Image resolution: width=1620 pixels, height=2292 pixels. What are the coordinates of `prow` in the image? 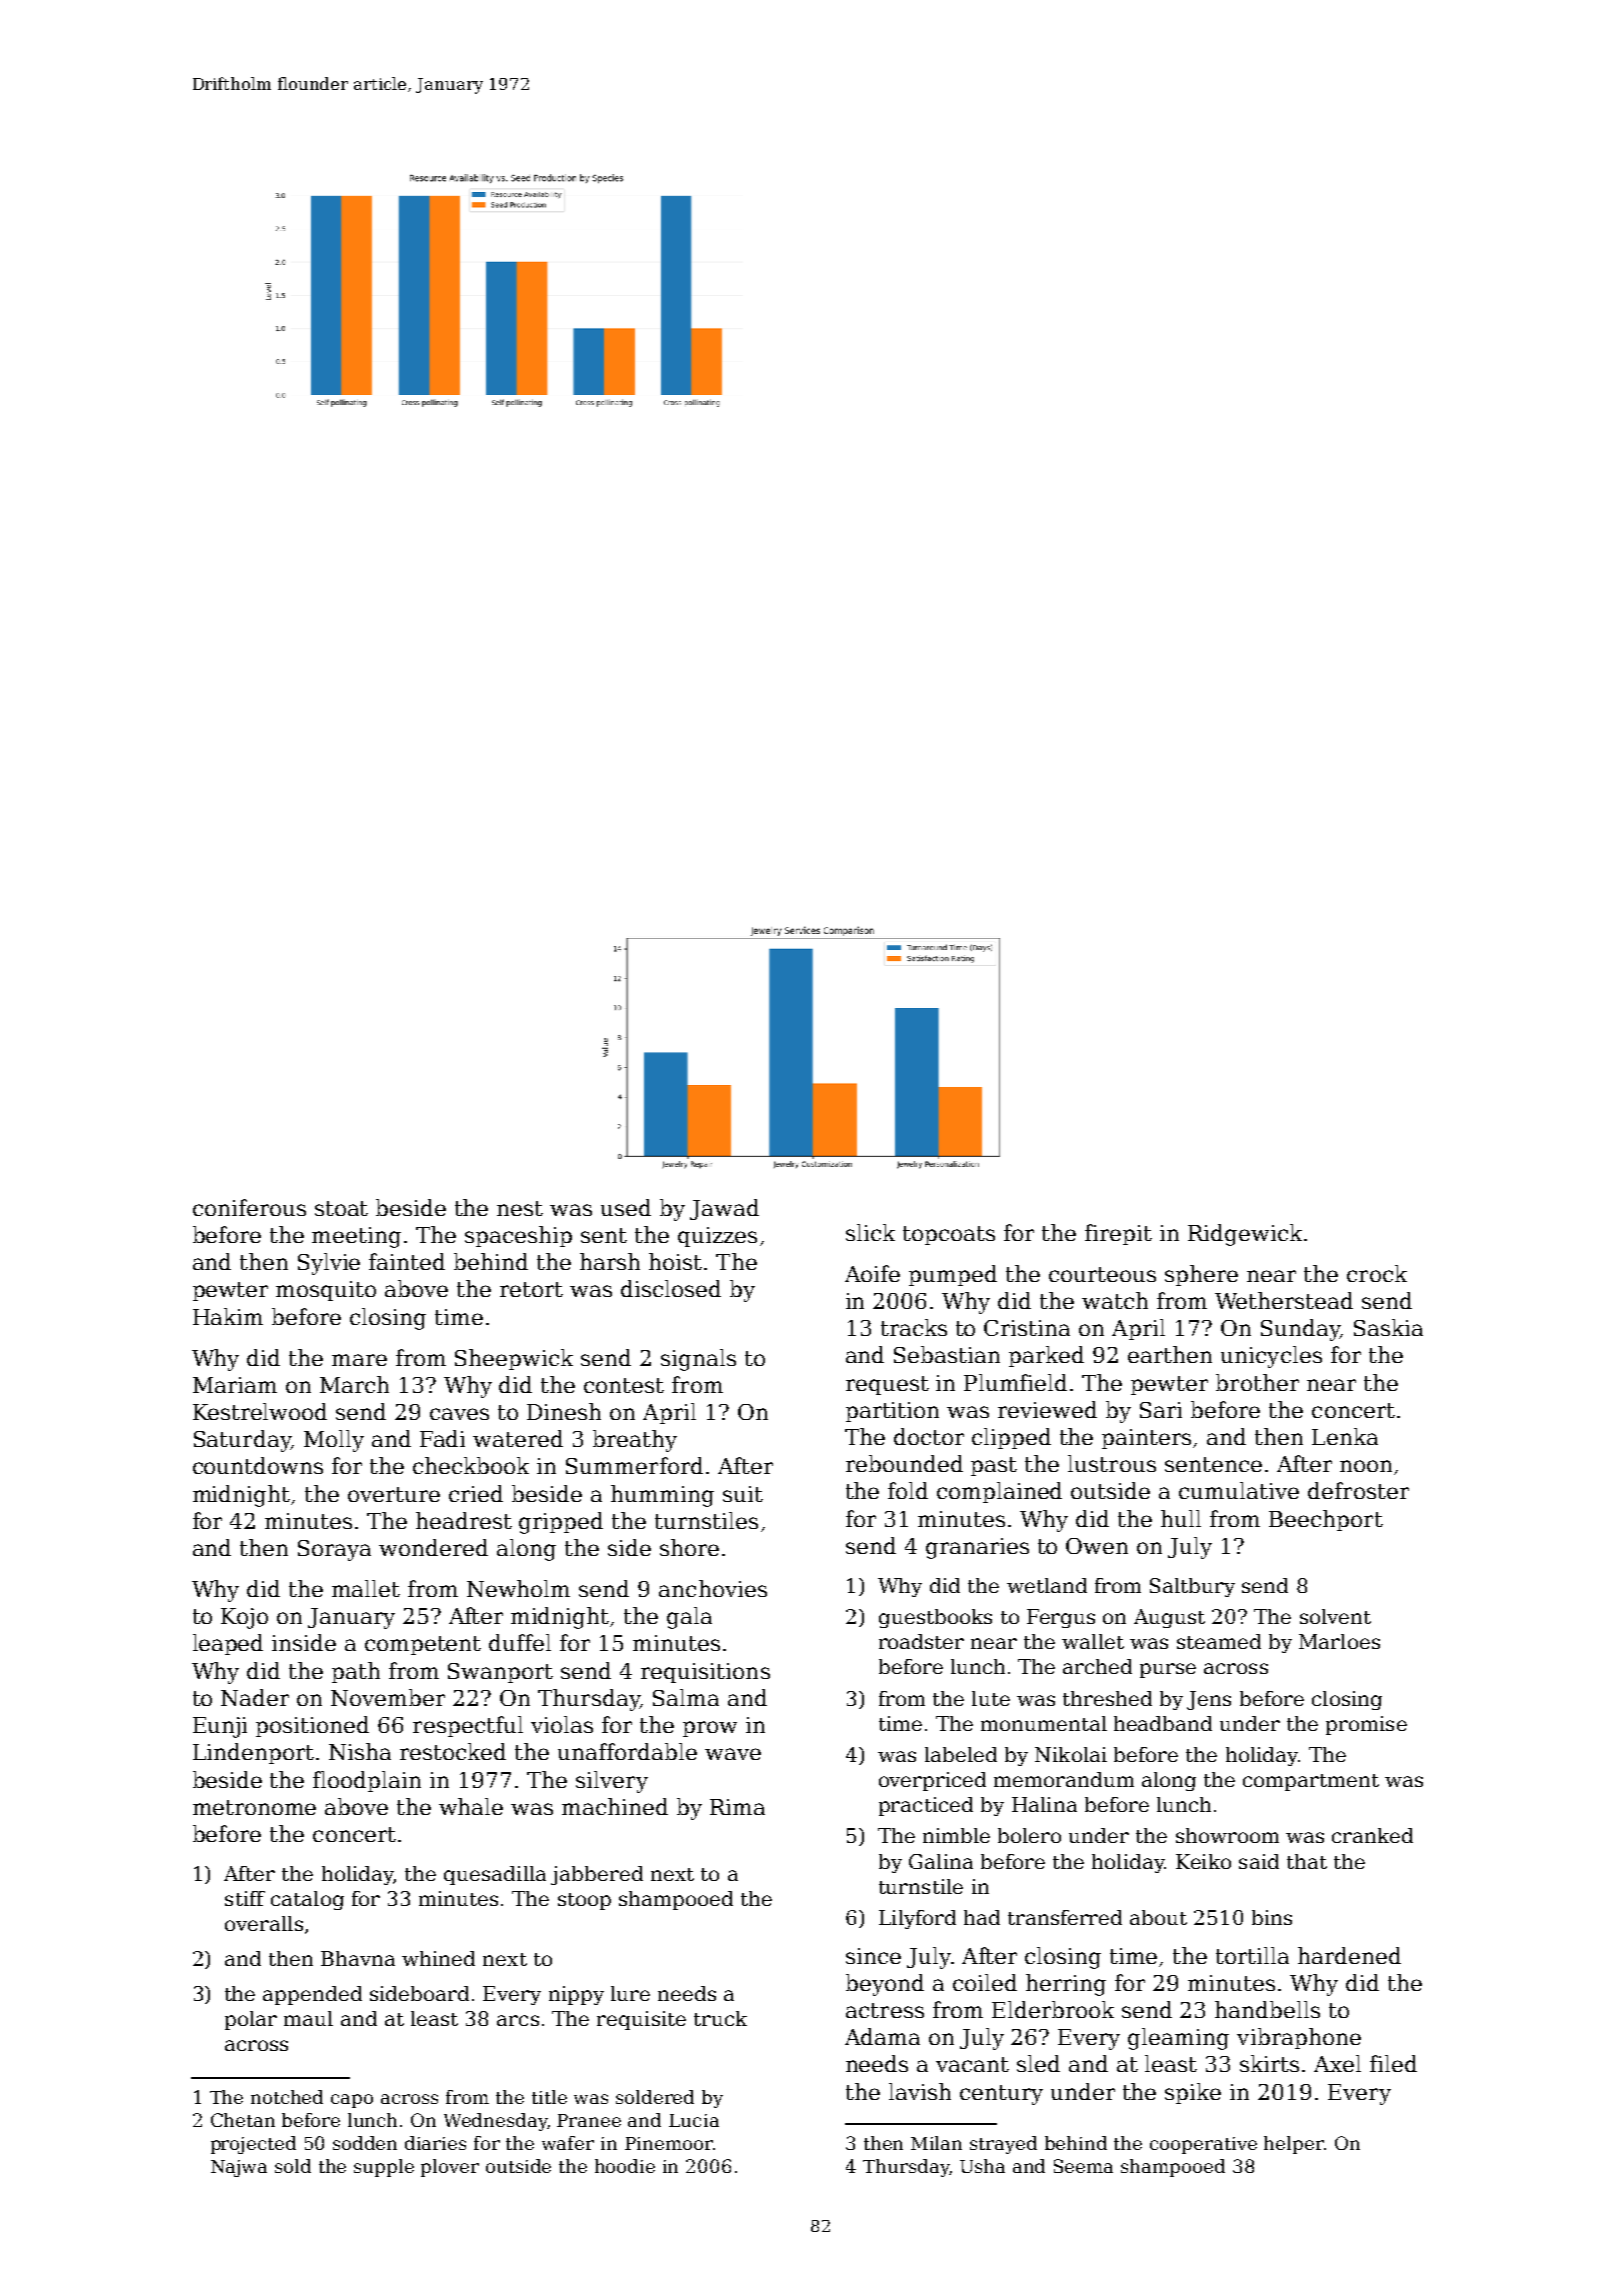 It's located at (710, 1729).
